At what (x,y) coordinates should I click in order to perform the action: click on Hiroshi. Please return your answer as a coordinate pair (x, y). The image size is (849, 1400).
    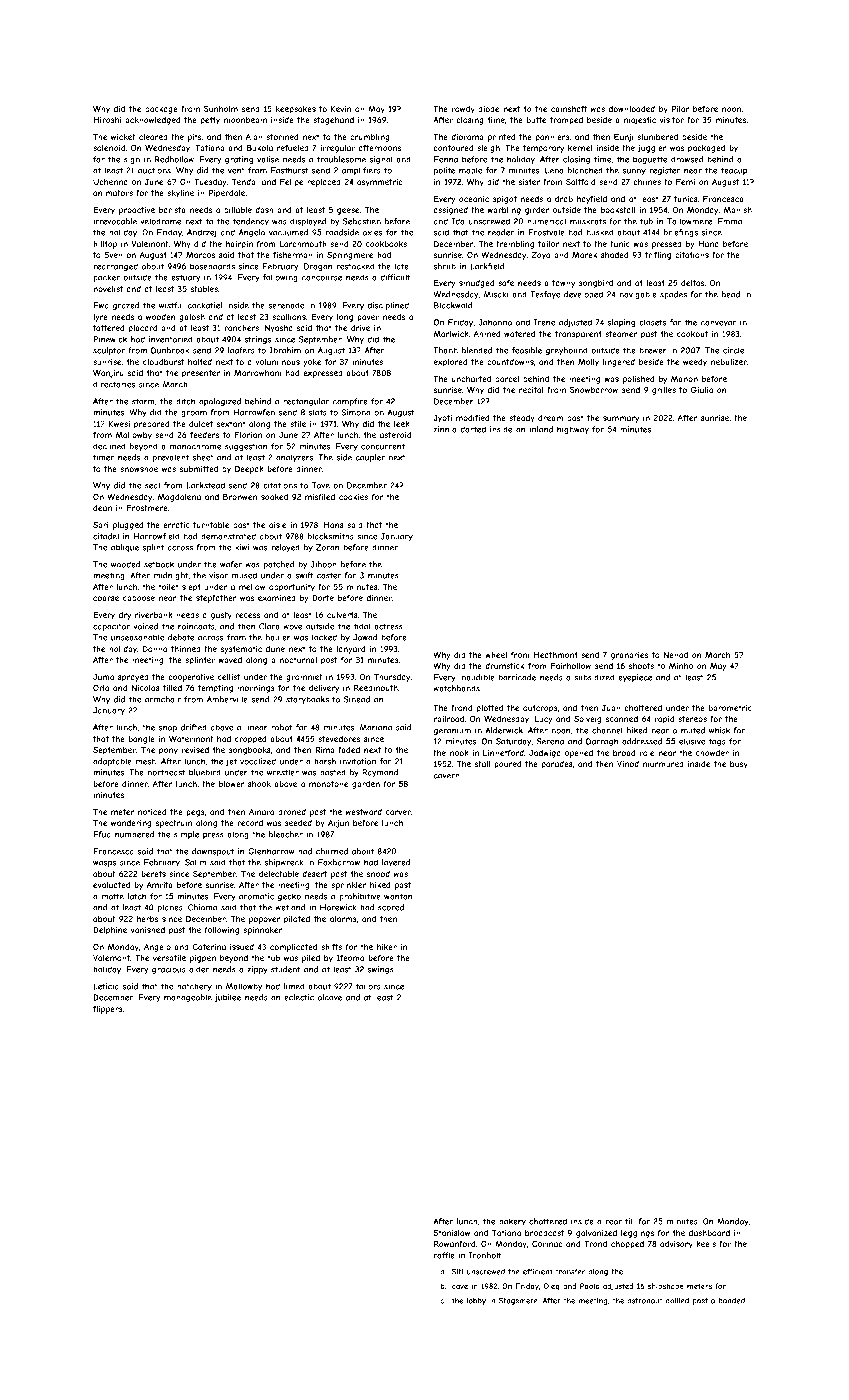
    Looking at the image, I should click on (107, 120).
